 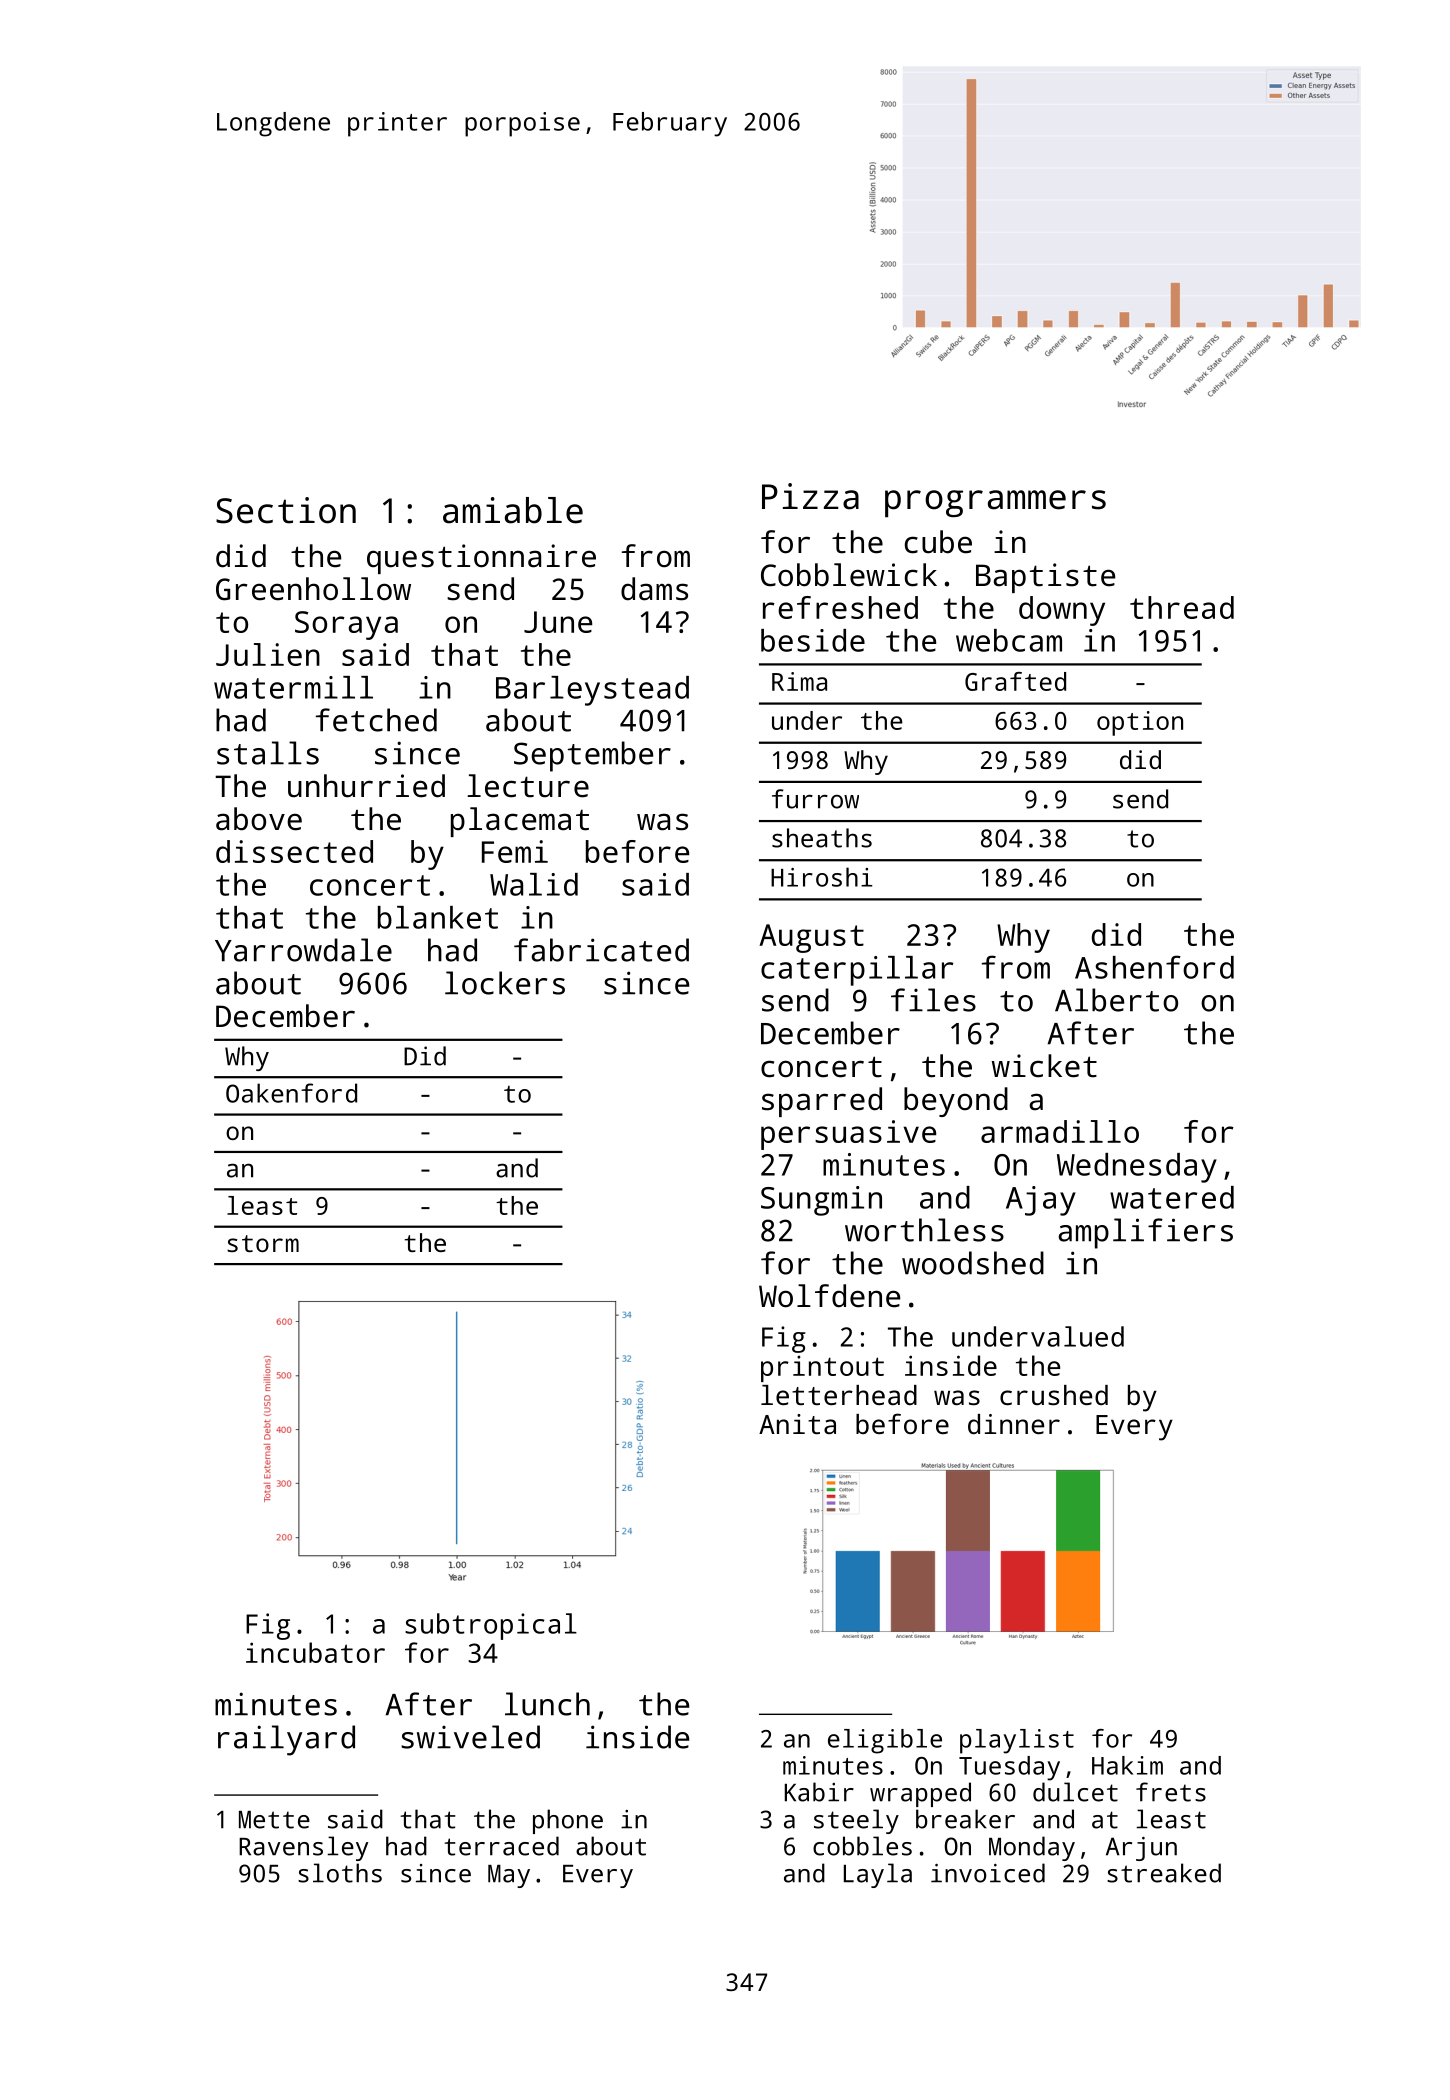 What do you see at coordinates (819, 1792) in the document?
I see `Kabir` at bounding box center [819, 1792].
